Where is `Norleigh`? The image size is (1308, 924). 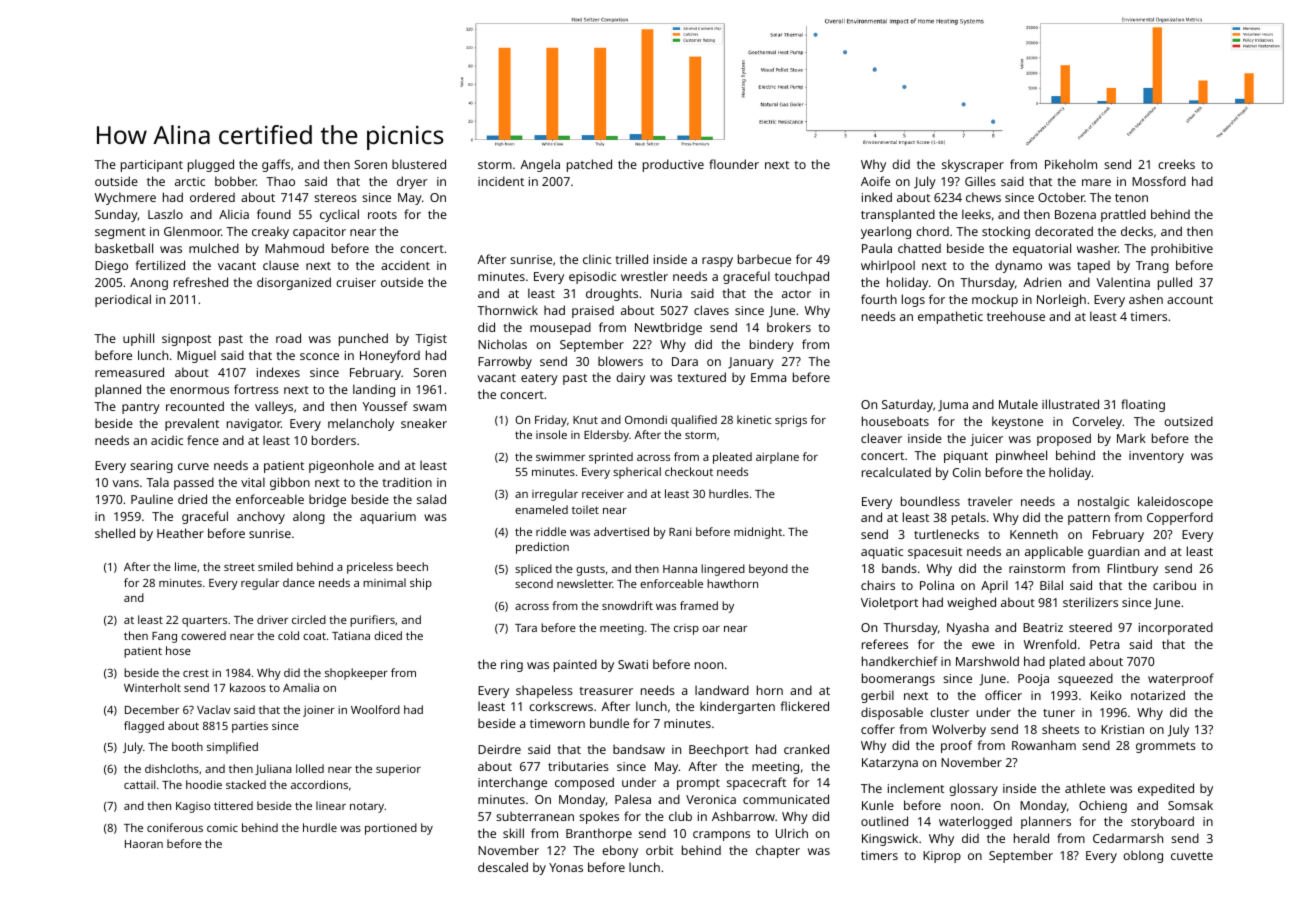 Norleigh is located at coordinates (1061, 300).
